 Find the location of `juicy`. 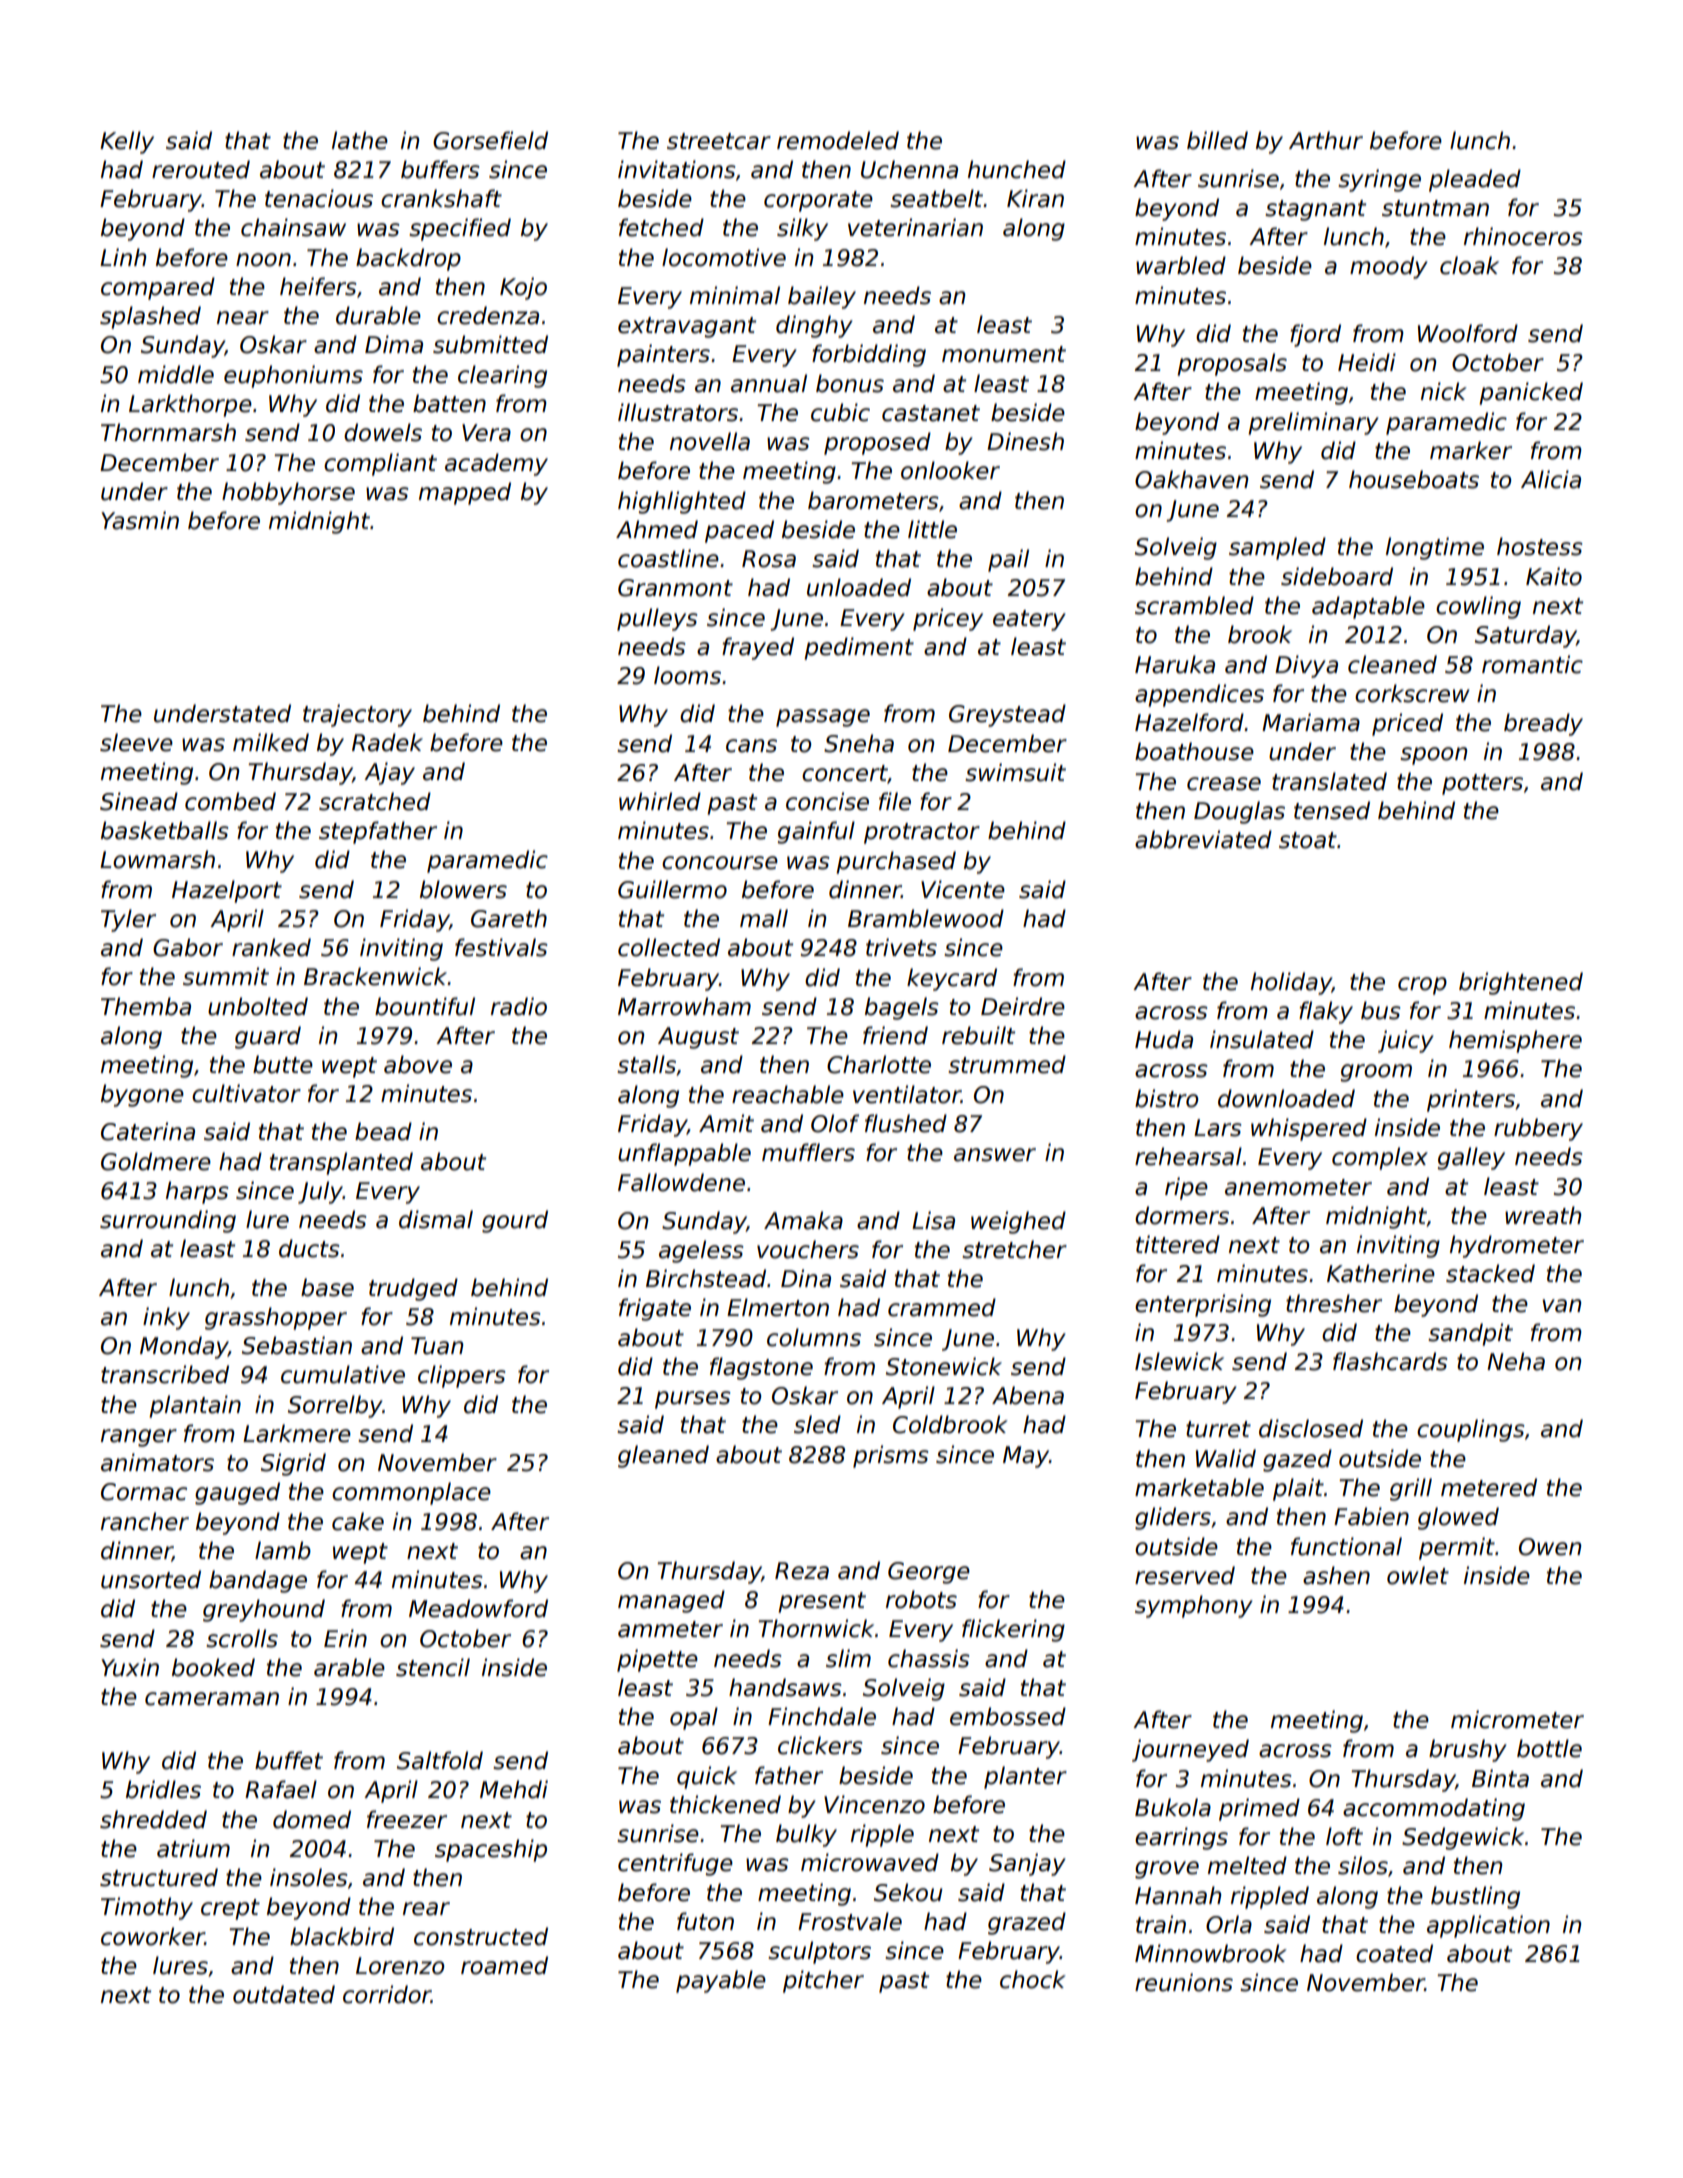

juicy is located at coordinates (1406, 1041).
